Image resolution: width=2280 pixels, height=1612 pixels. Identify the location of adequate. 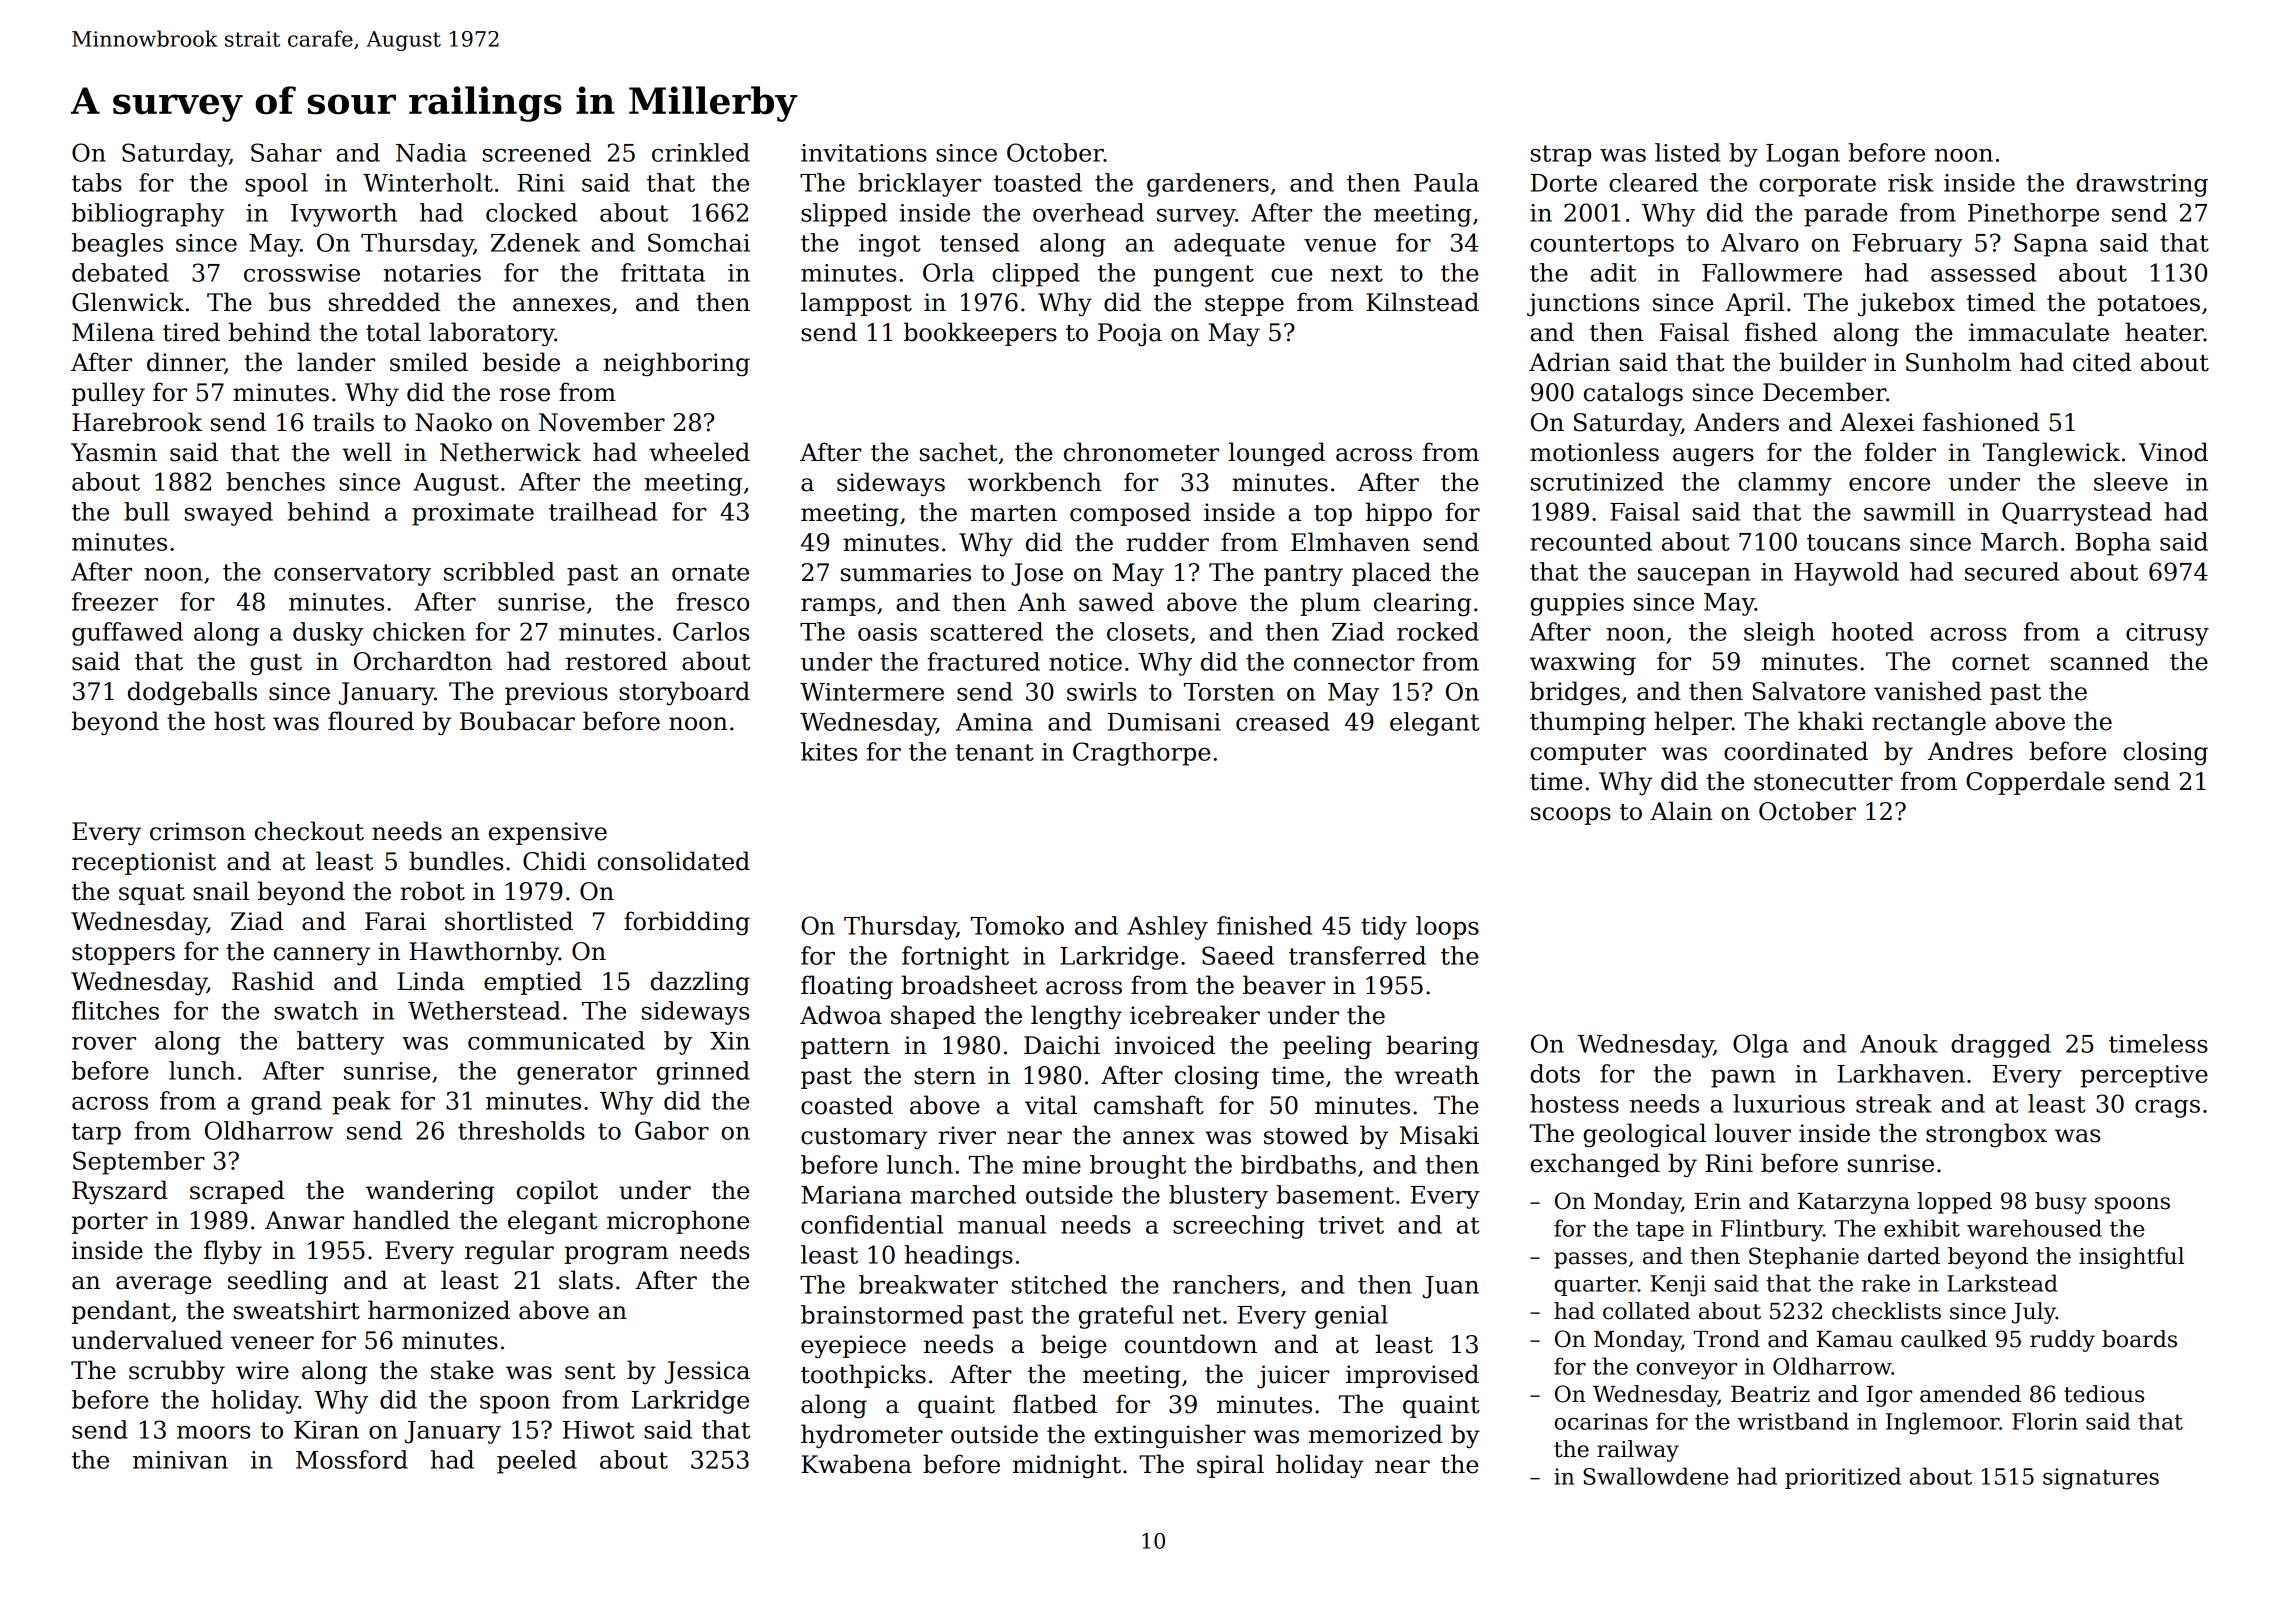
(1229, 245).
